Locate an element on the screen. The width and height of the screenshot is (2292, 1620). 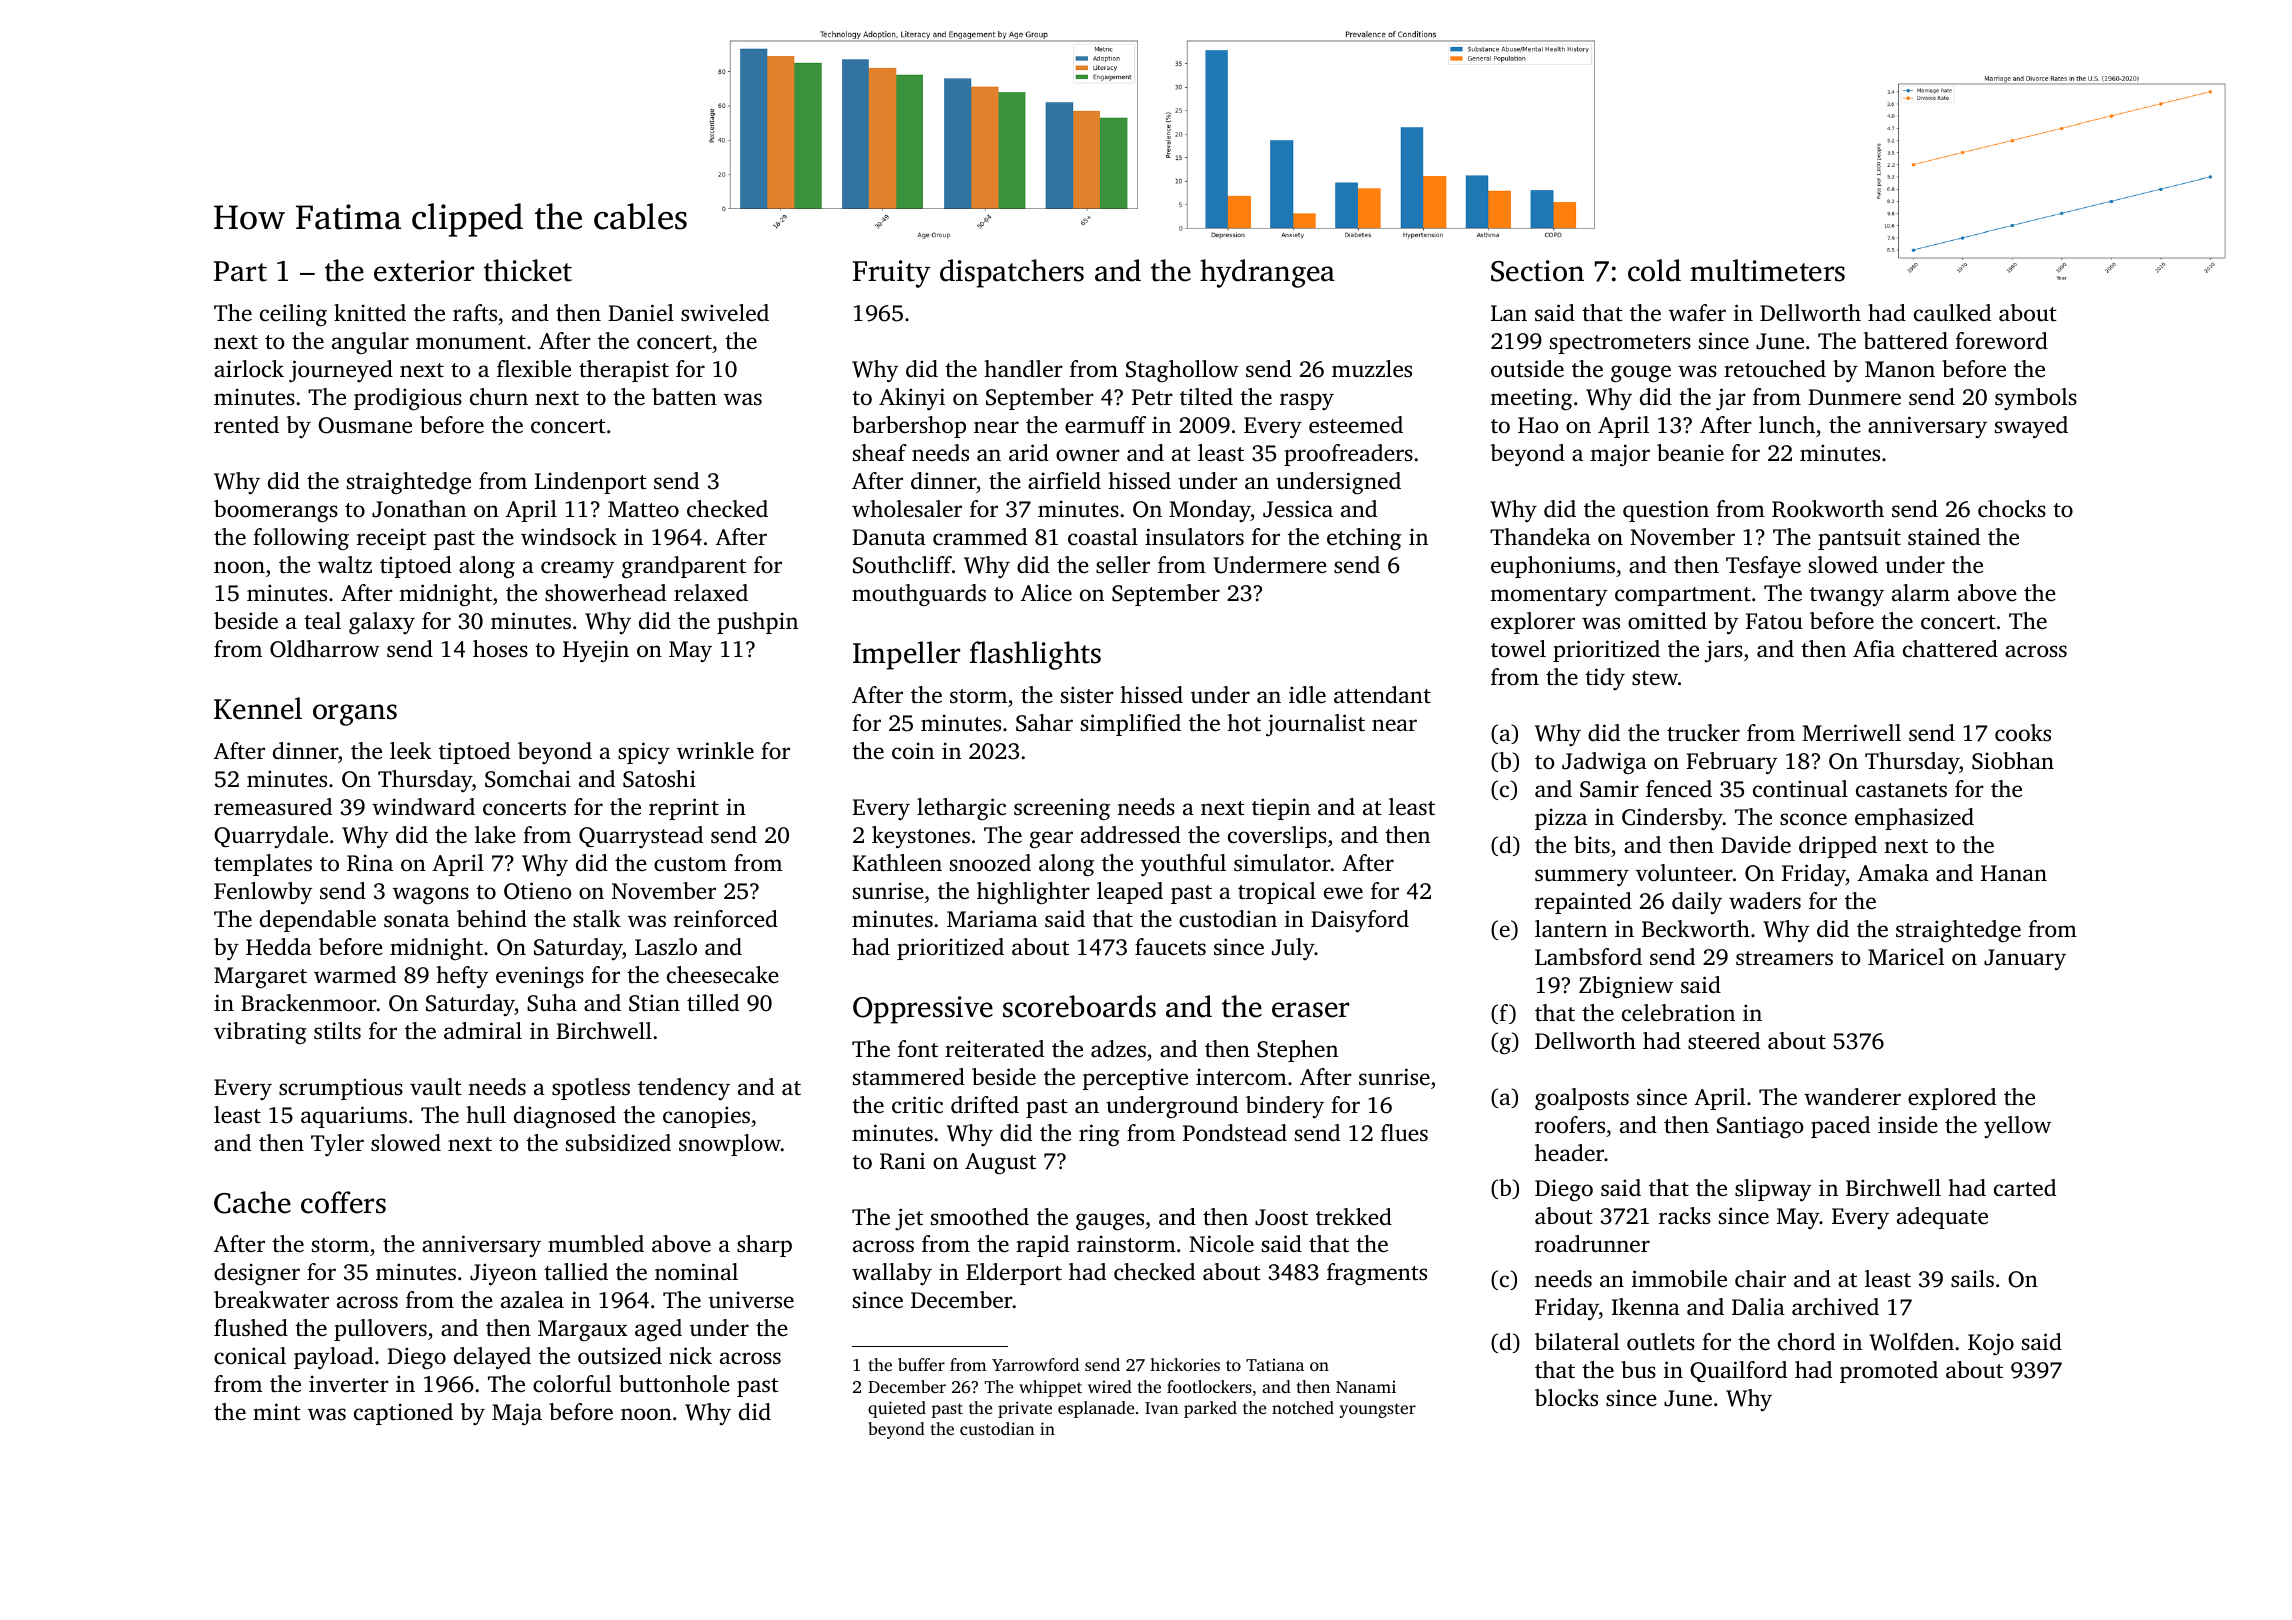
youthful is located at coordinates (1183, 865).
